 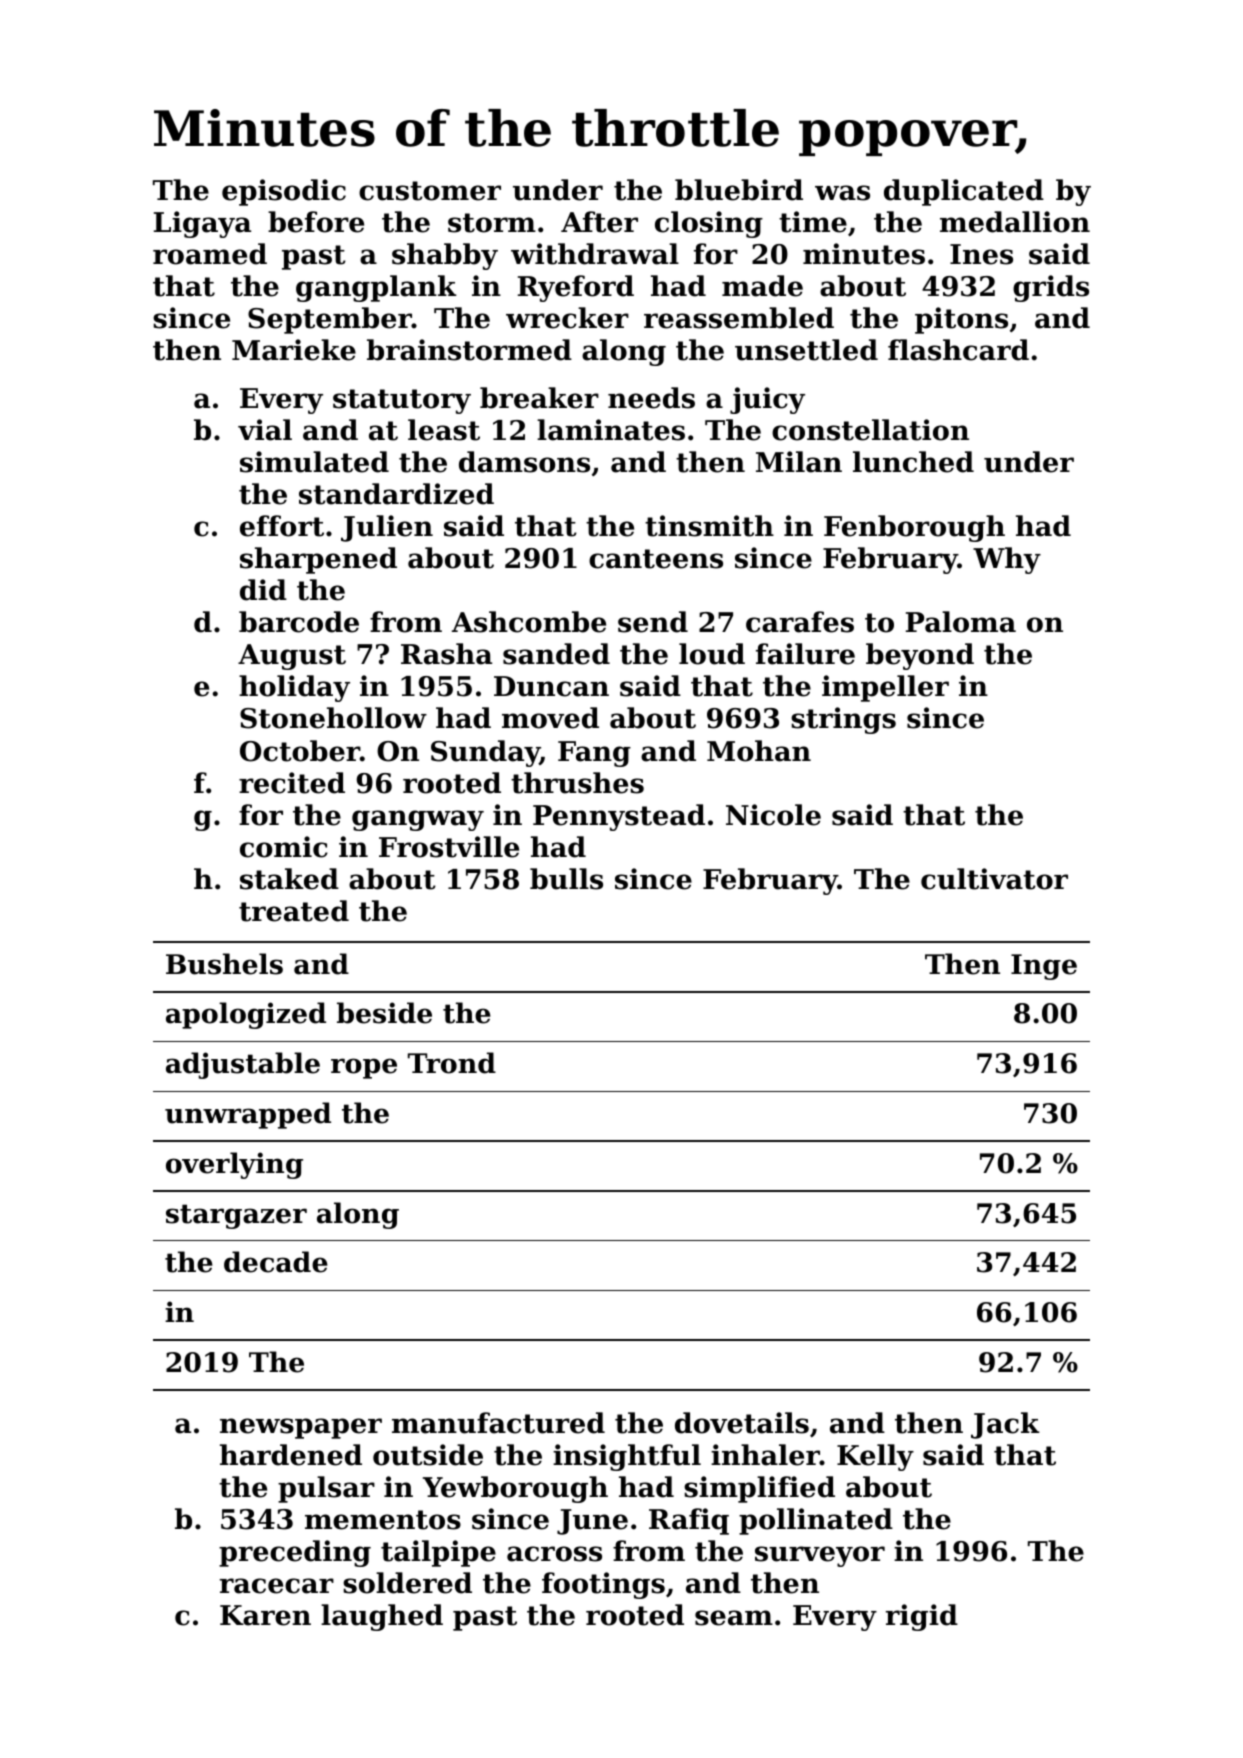 What do you see at coordinates (276, 1262) in the document?
I see `decade` at bounding box center [276, 1262].
